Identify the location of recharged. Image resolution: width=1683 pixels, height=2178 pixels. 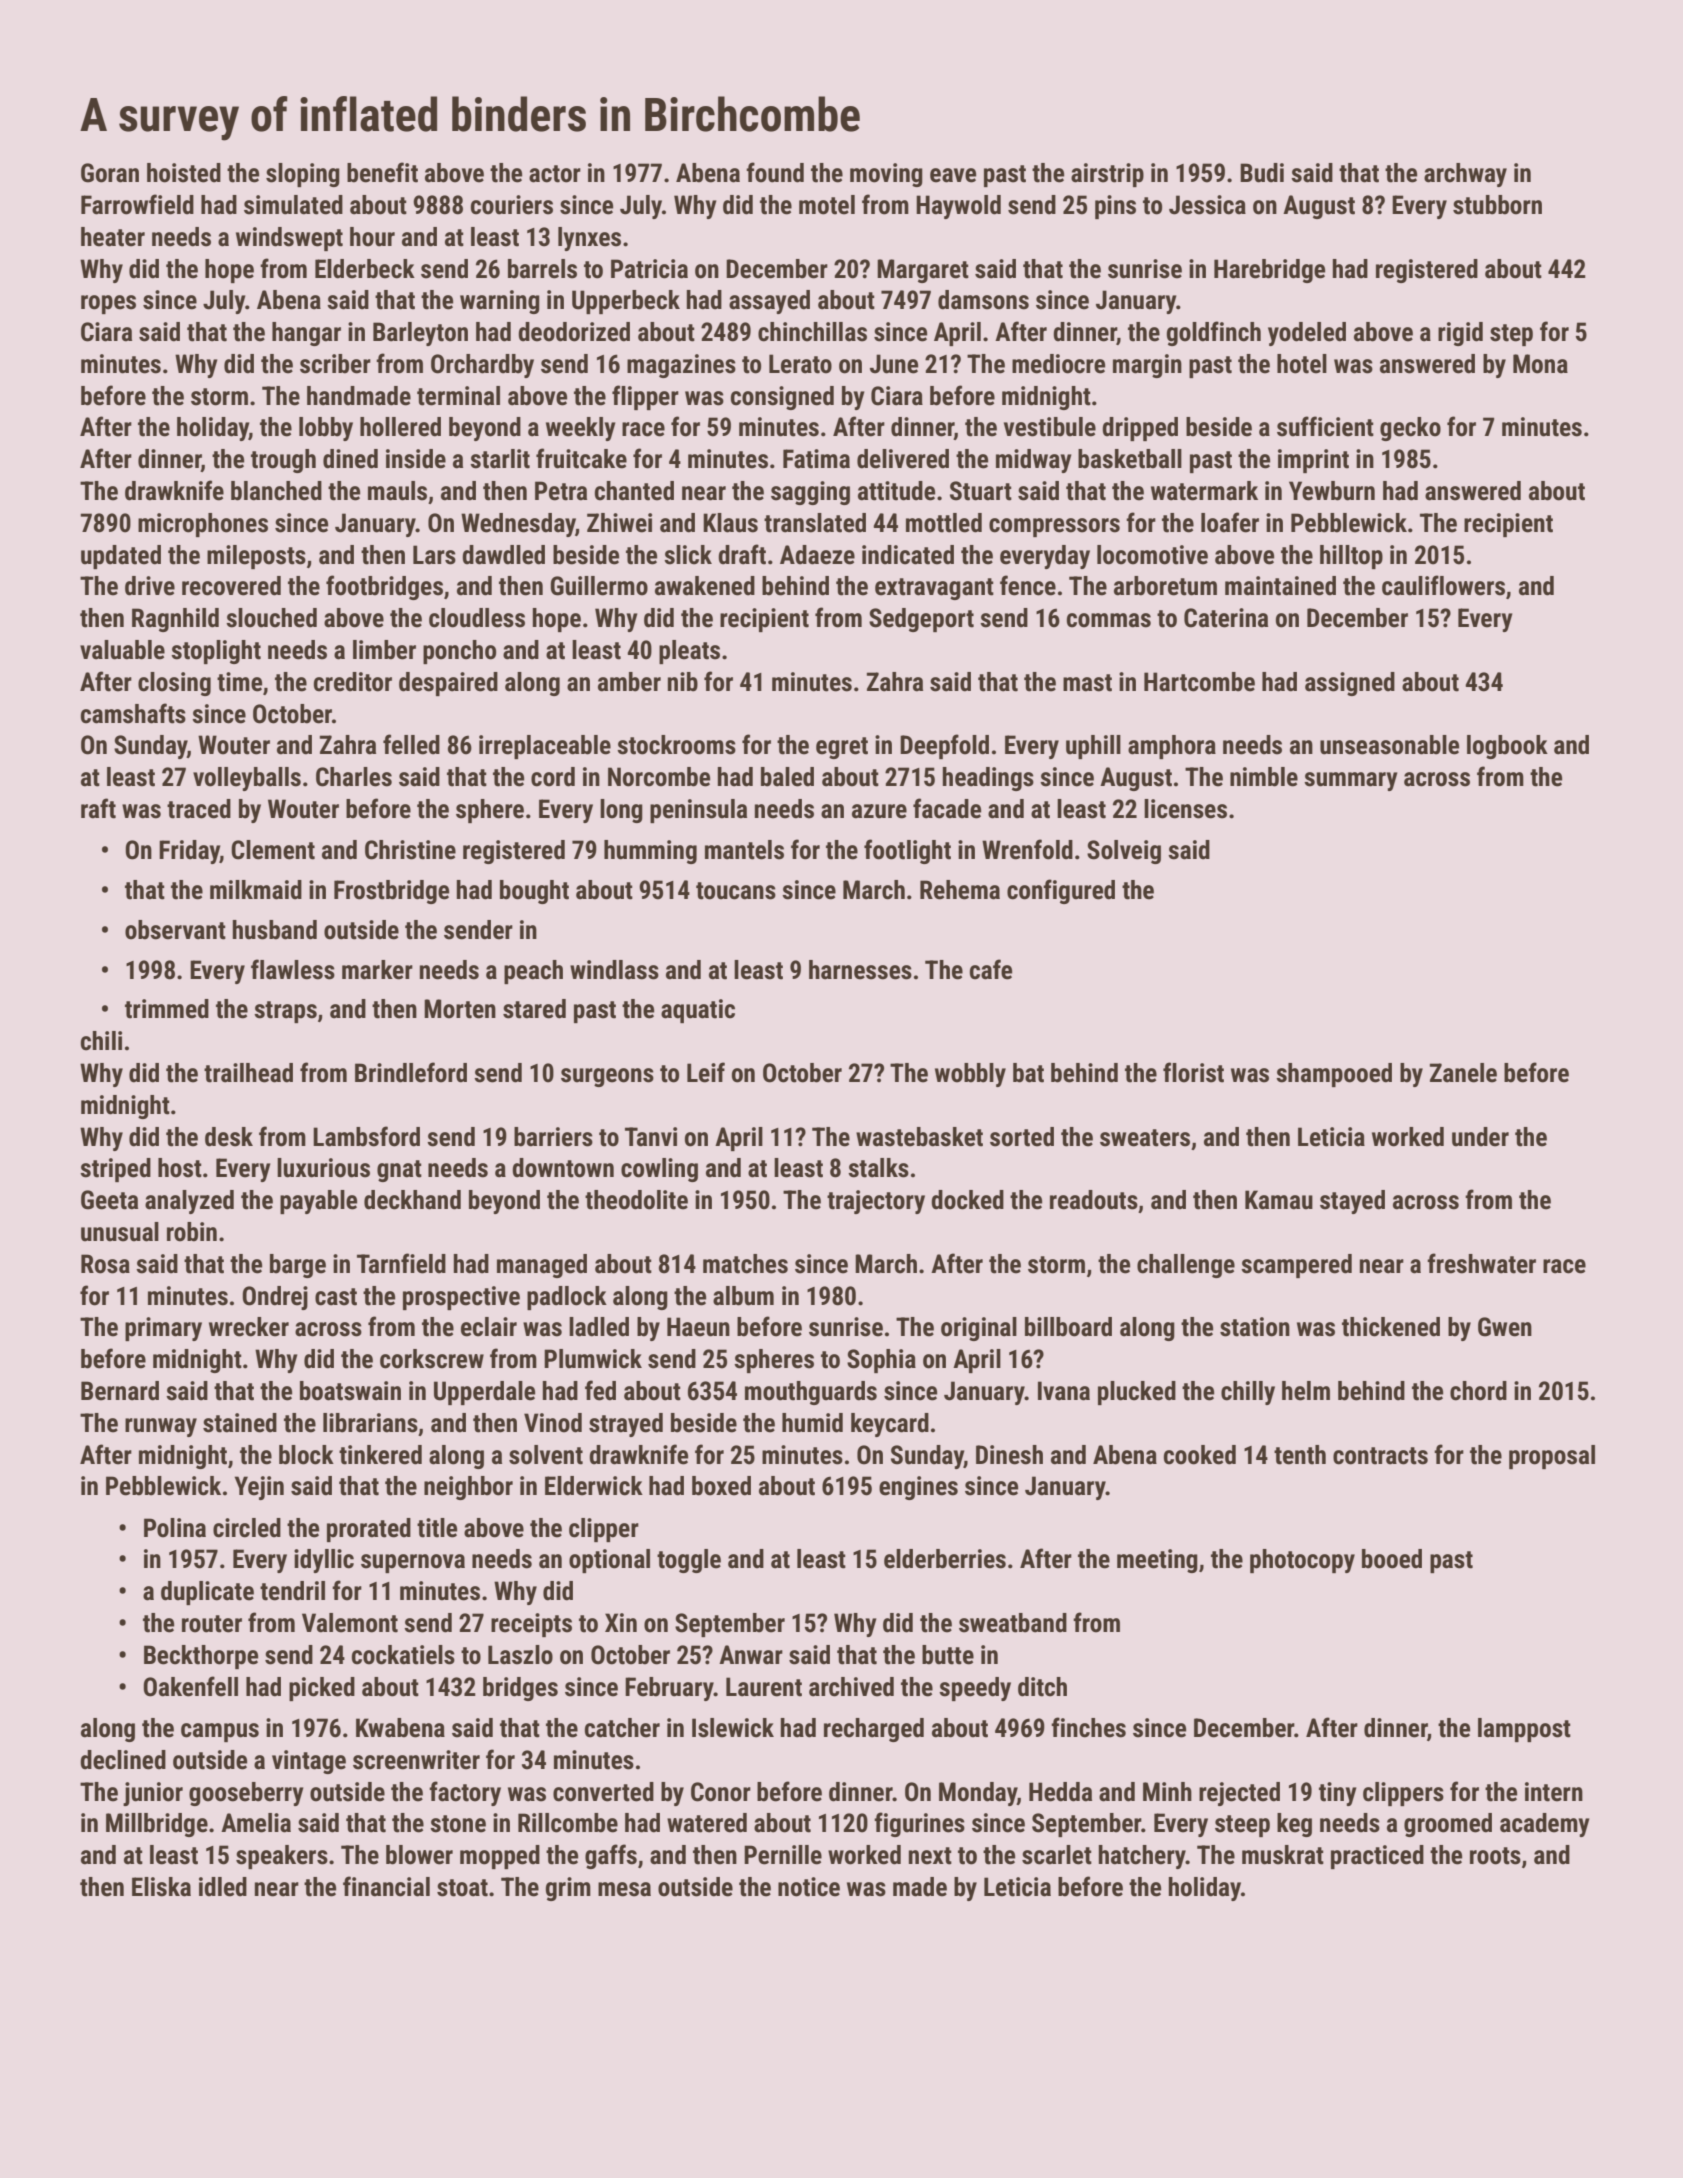
(874, 1730).
